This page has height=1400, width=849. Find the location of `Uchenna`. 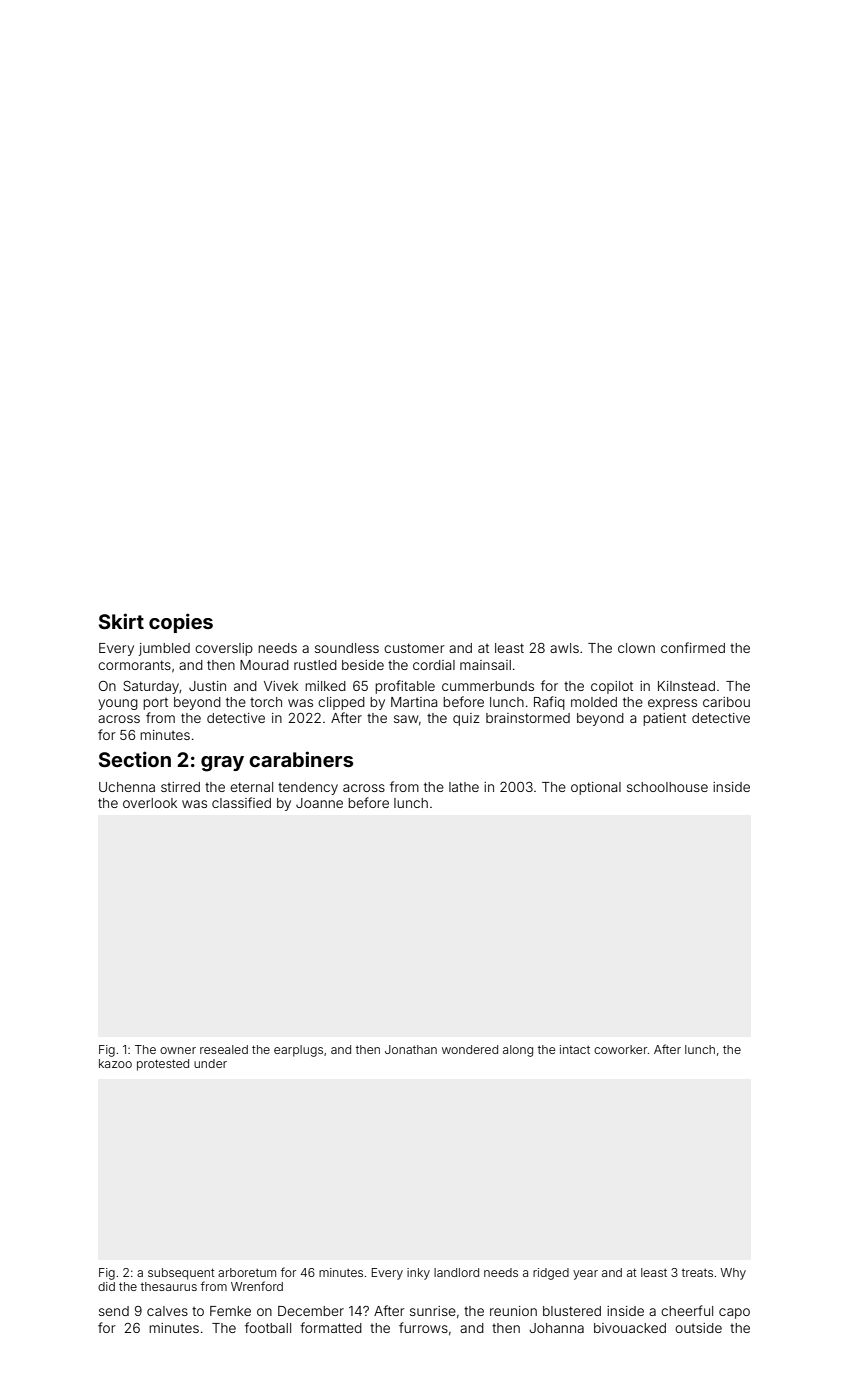

Uchenna is located at coordinates (127, 787).
